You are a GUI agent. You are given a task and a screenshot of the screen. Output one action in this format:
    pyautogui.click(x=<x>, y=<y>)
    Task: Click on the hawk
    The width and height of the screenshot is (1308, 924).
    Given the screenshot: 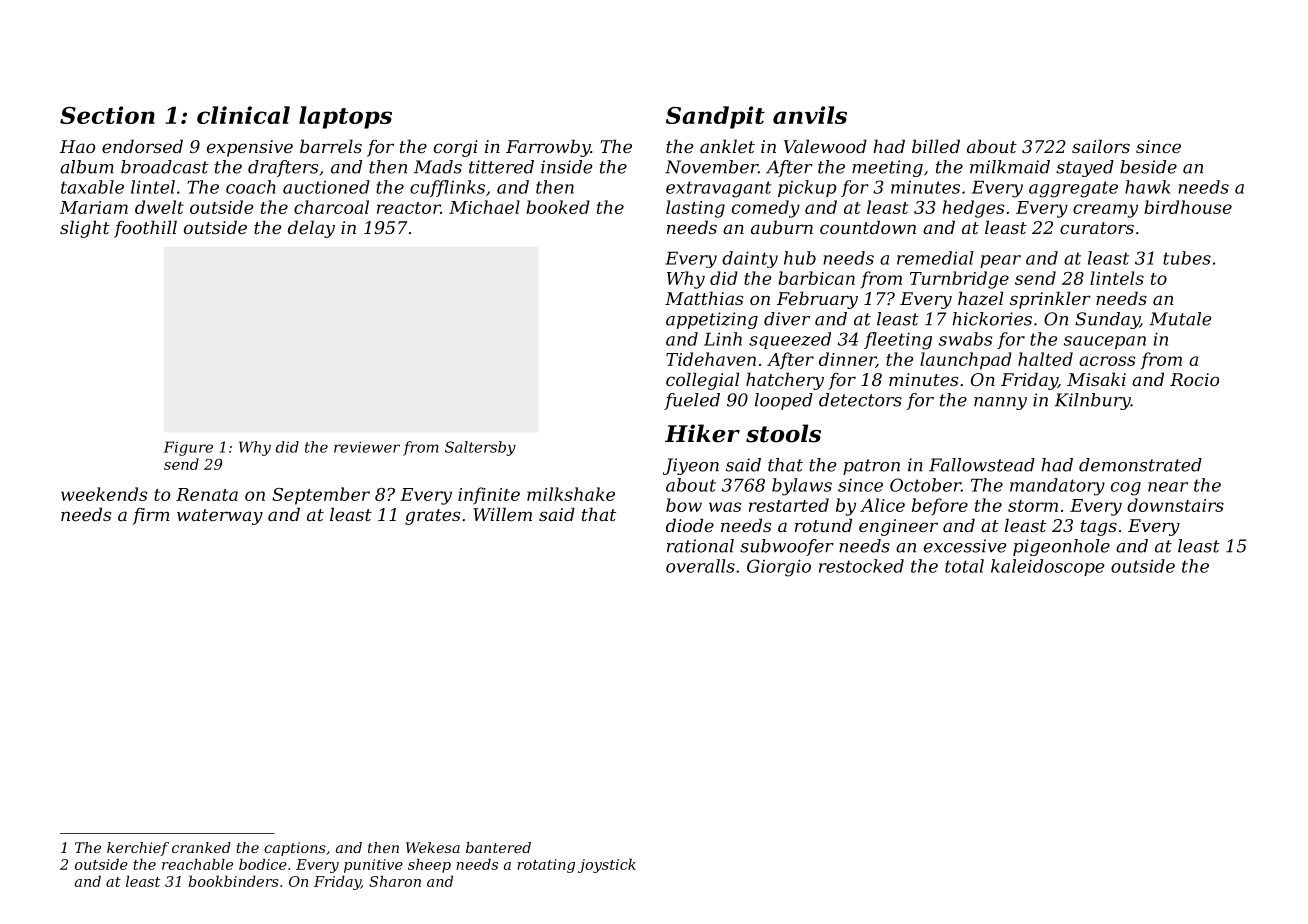 What is the action you would take?
    pyautogui.click(x=1147, y=187)
